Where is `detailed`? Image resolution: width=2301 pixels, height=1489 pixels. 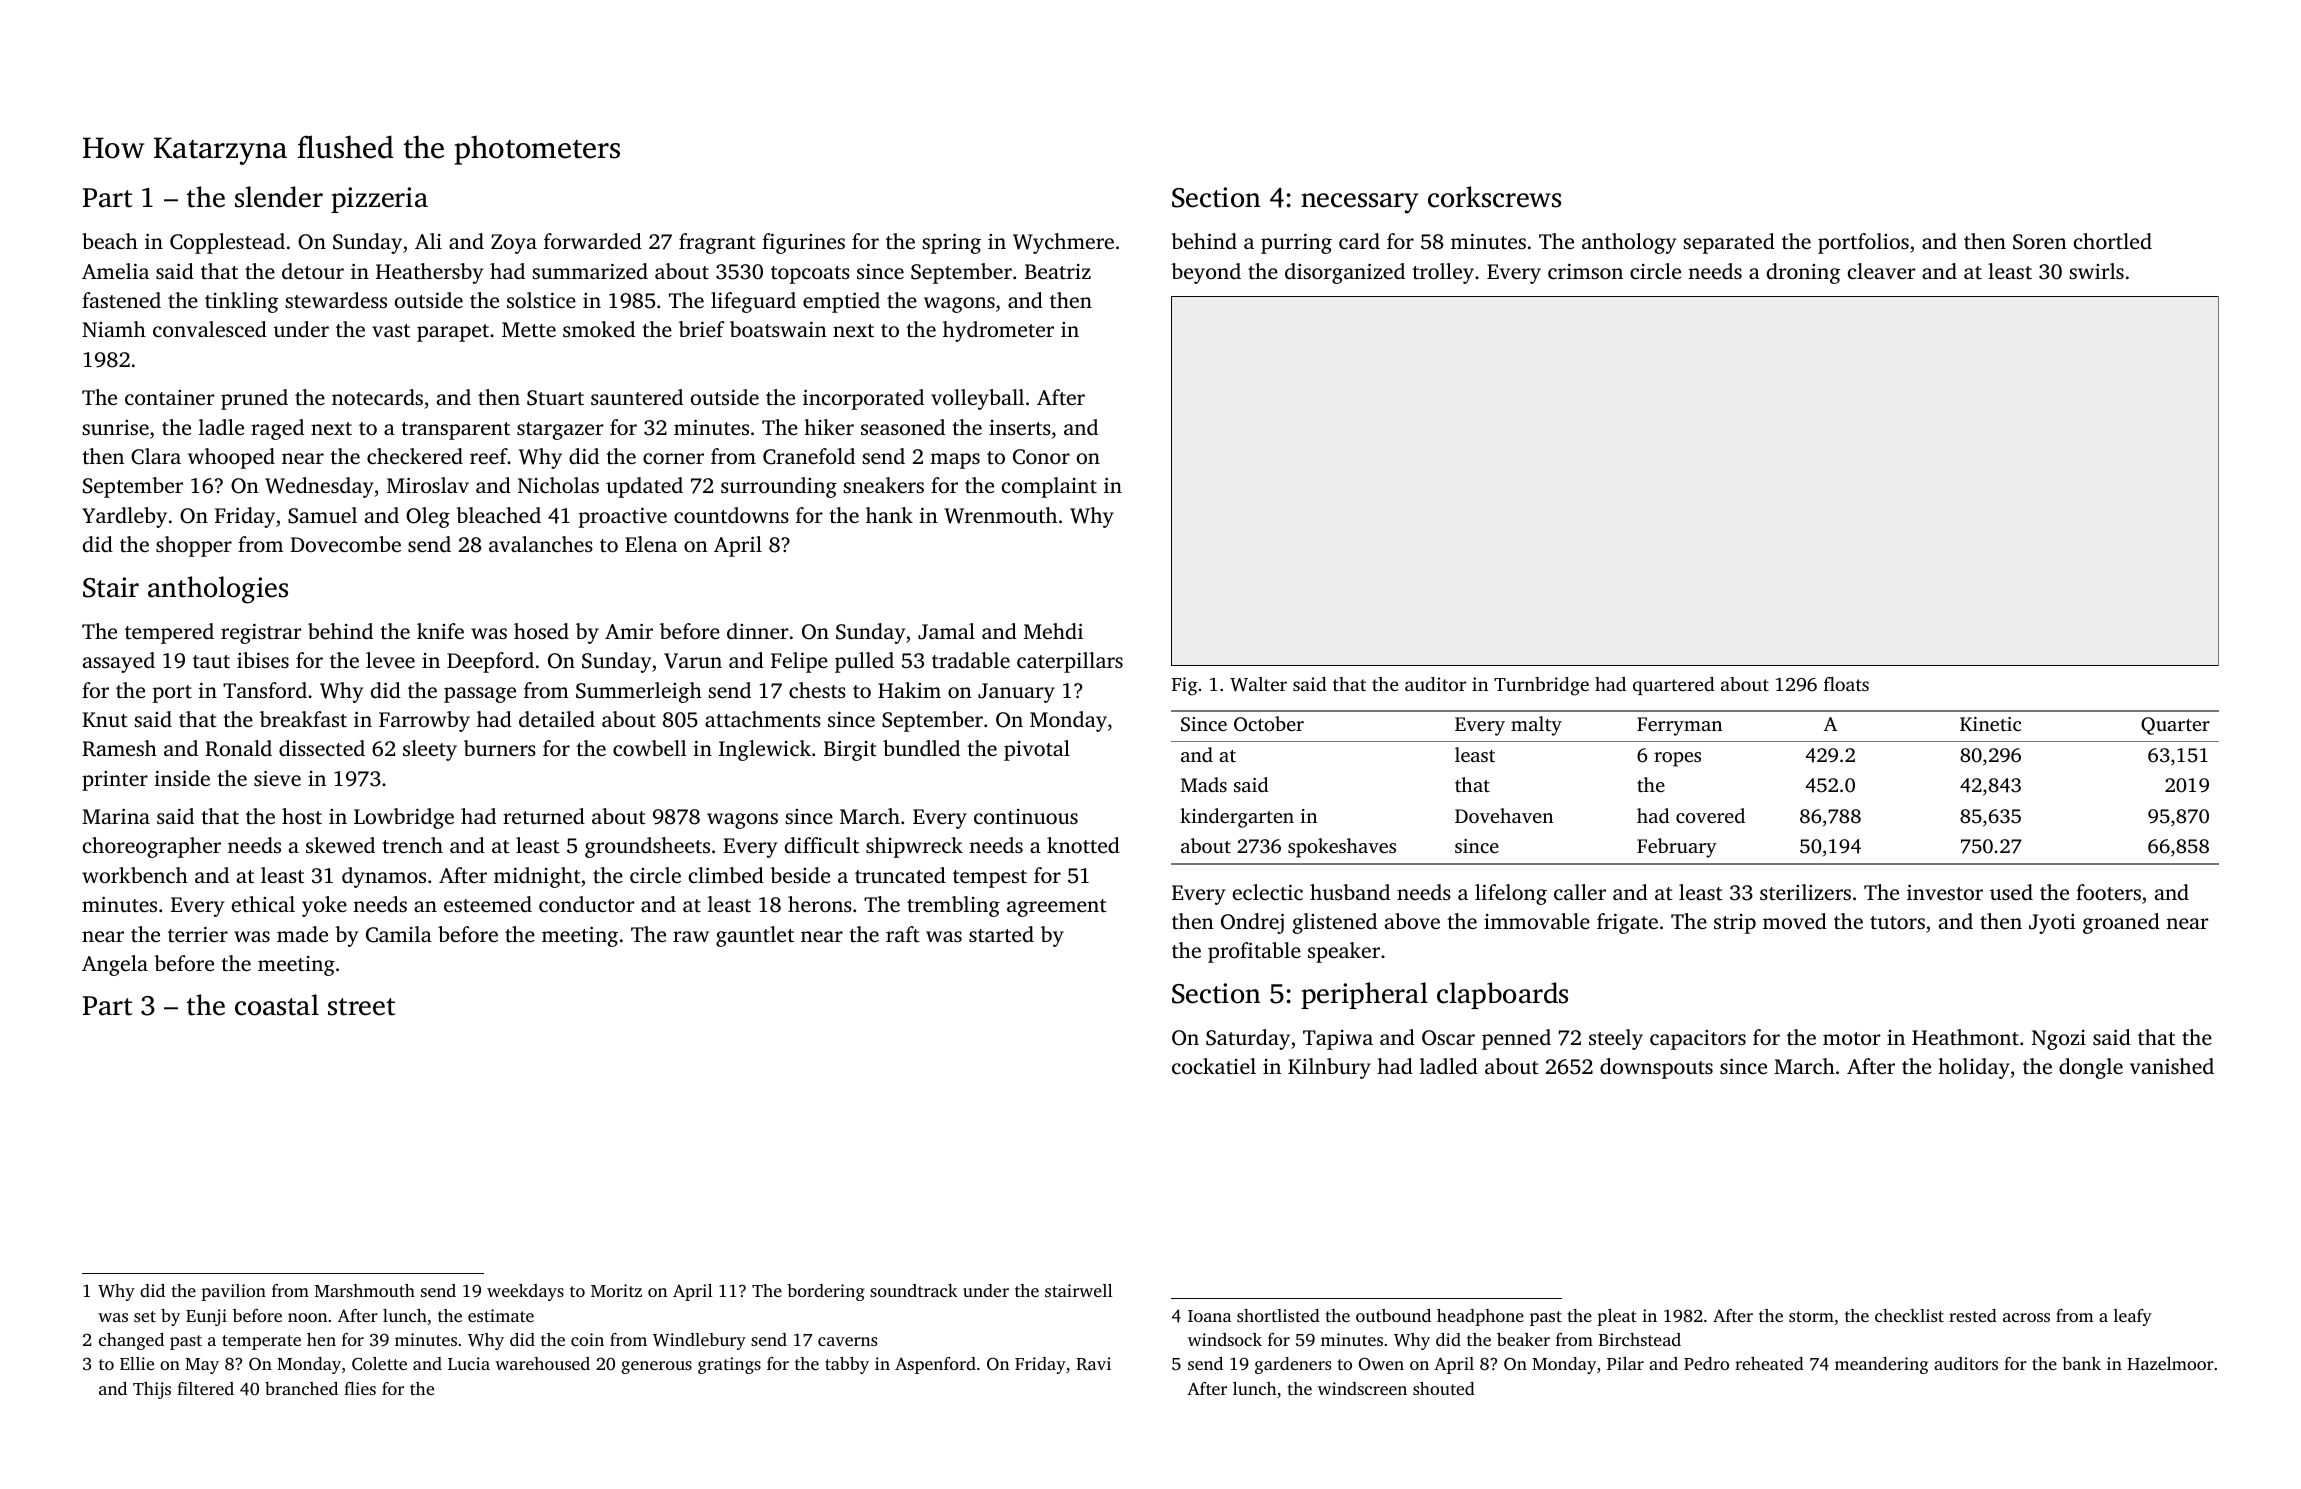
detailed is located at coordinates (557, 719).
